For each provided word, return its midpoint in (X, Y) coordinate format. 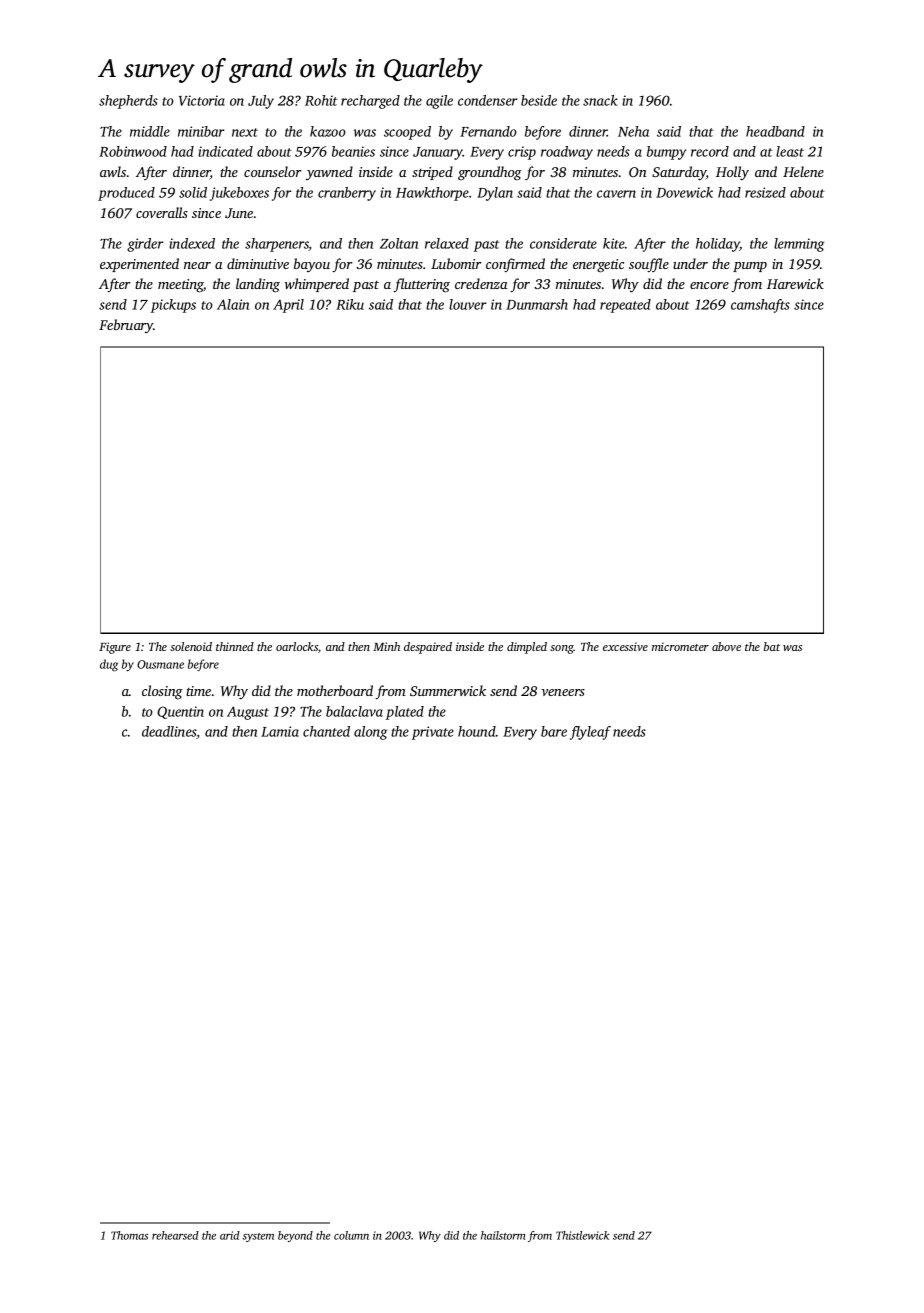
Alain (233, 304)
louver (468, 304)
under (690, 263)
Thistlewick (582, 1235)
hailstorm (503, 1235)
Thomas (129, 1235)
